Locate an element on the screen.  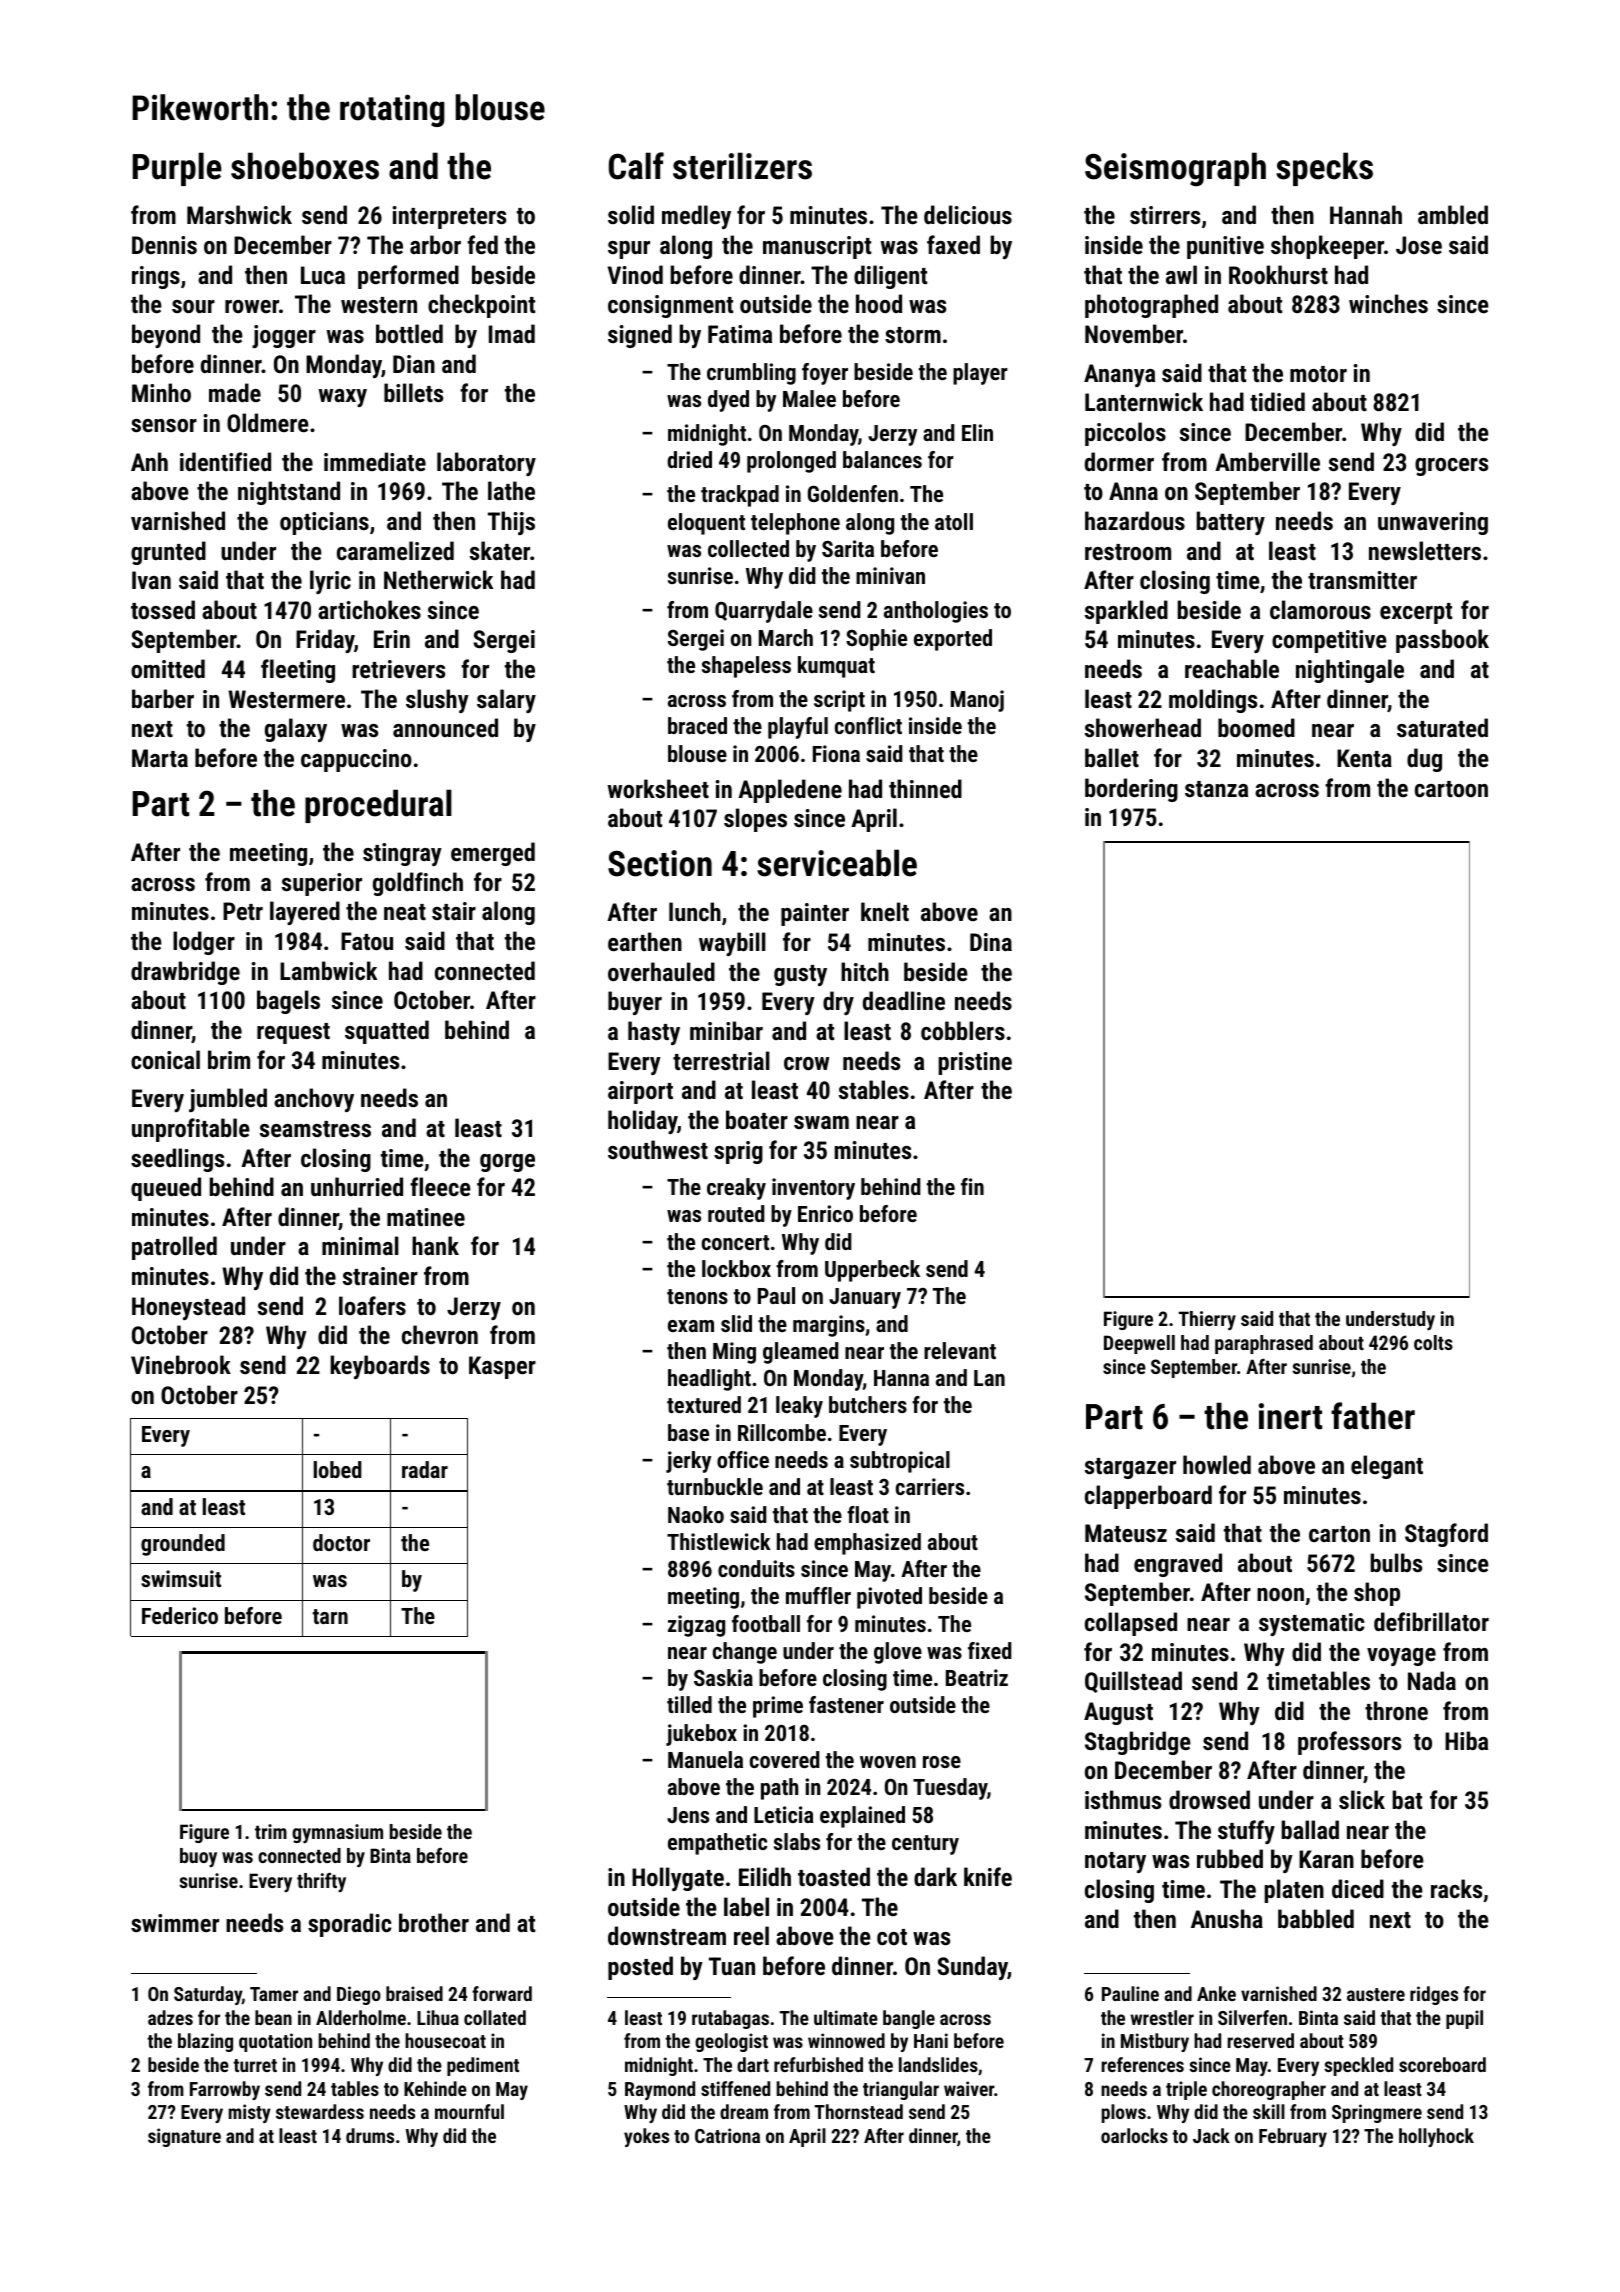
Kasper is located at coordinates (502, 1367).
